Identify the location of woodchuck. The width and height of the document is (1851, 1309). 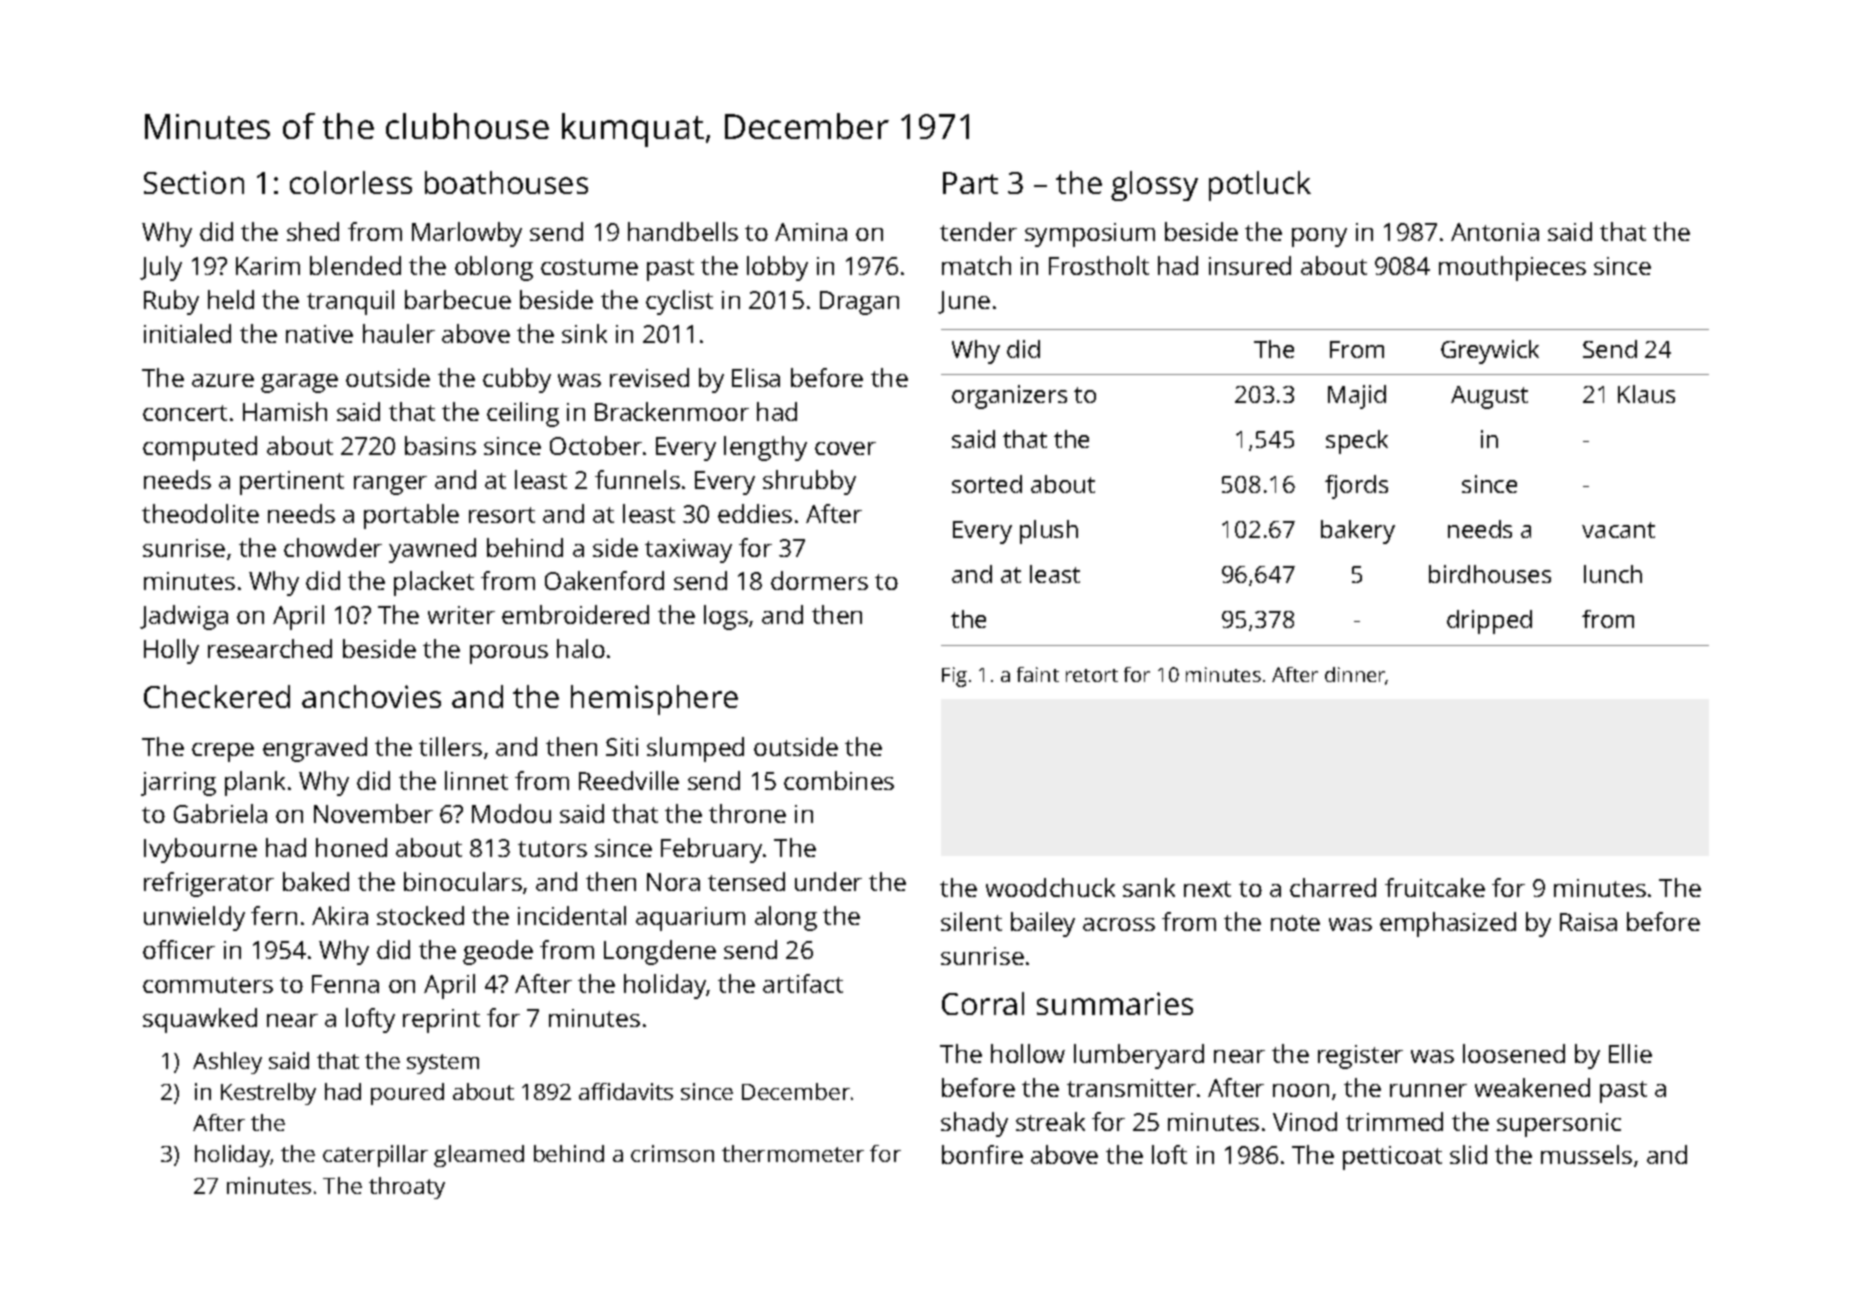
(1050, 887).
